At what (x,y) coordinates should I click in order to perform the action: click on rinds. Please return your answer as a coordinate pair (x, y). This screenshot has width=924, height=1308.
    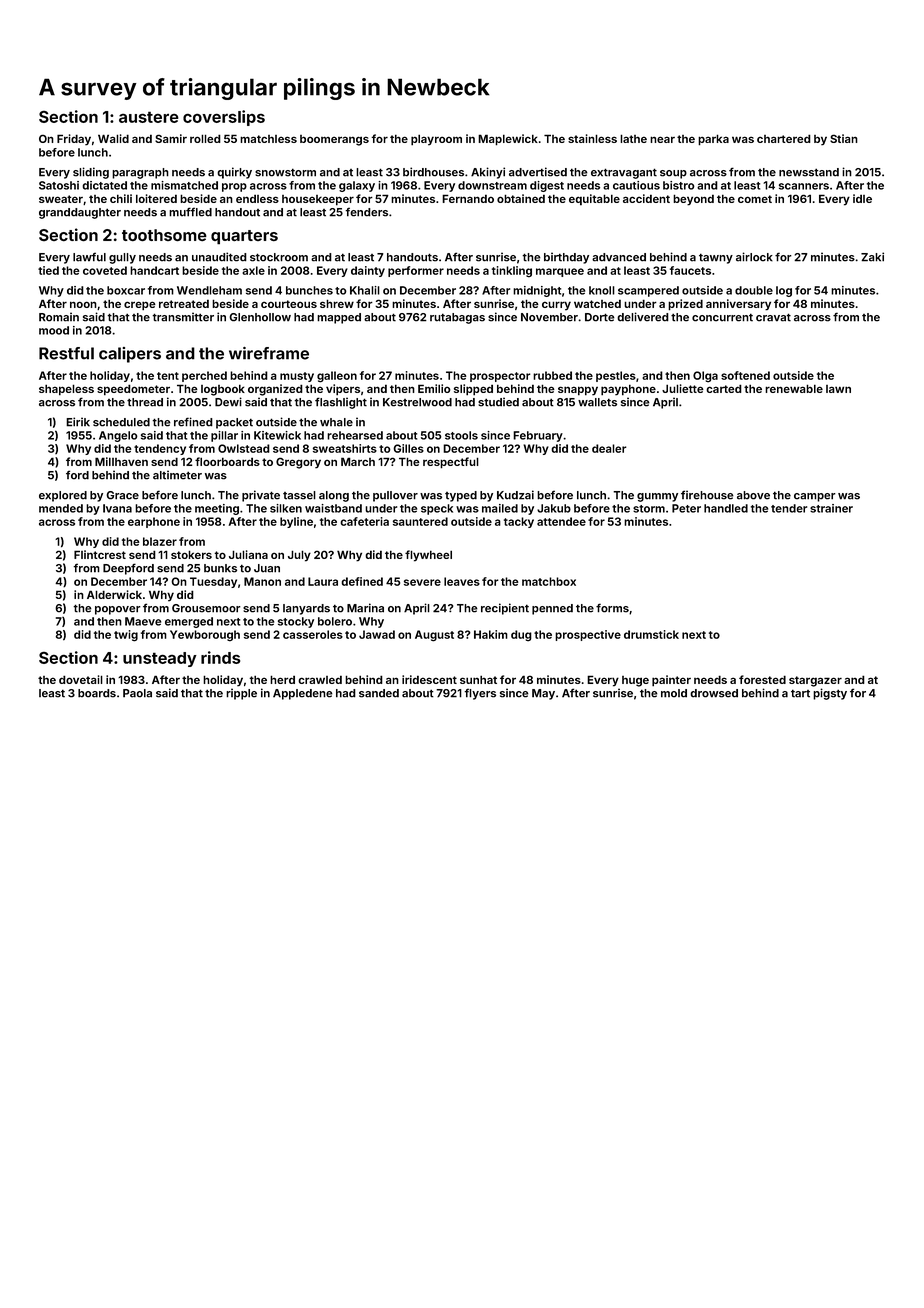
    Looking at the image, I should click on (220, 657).
